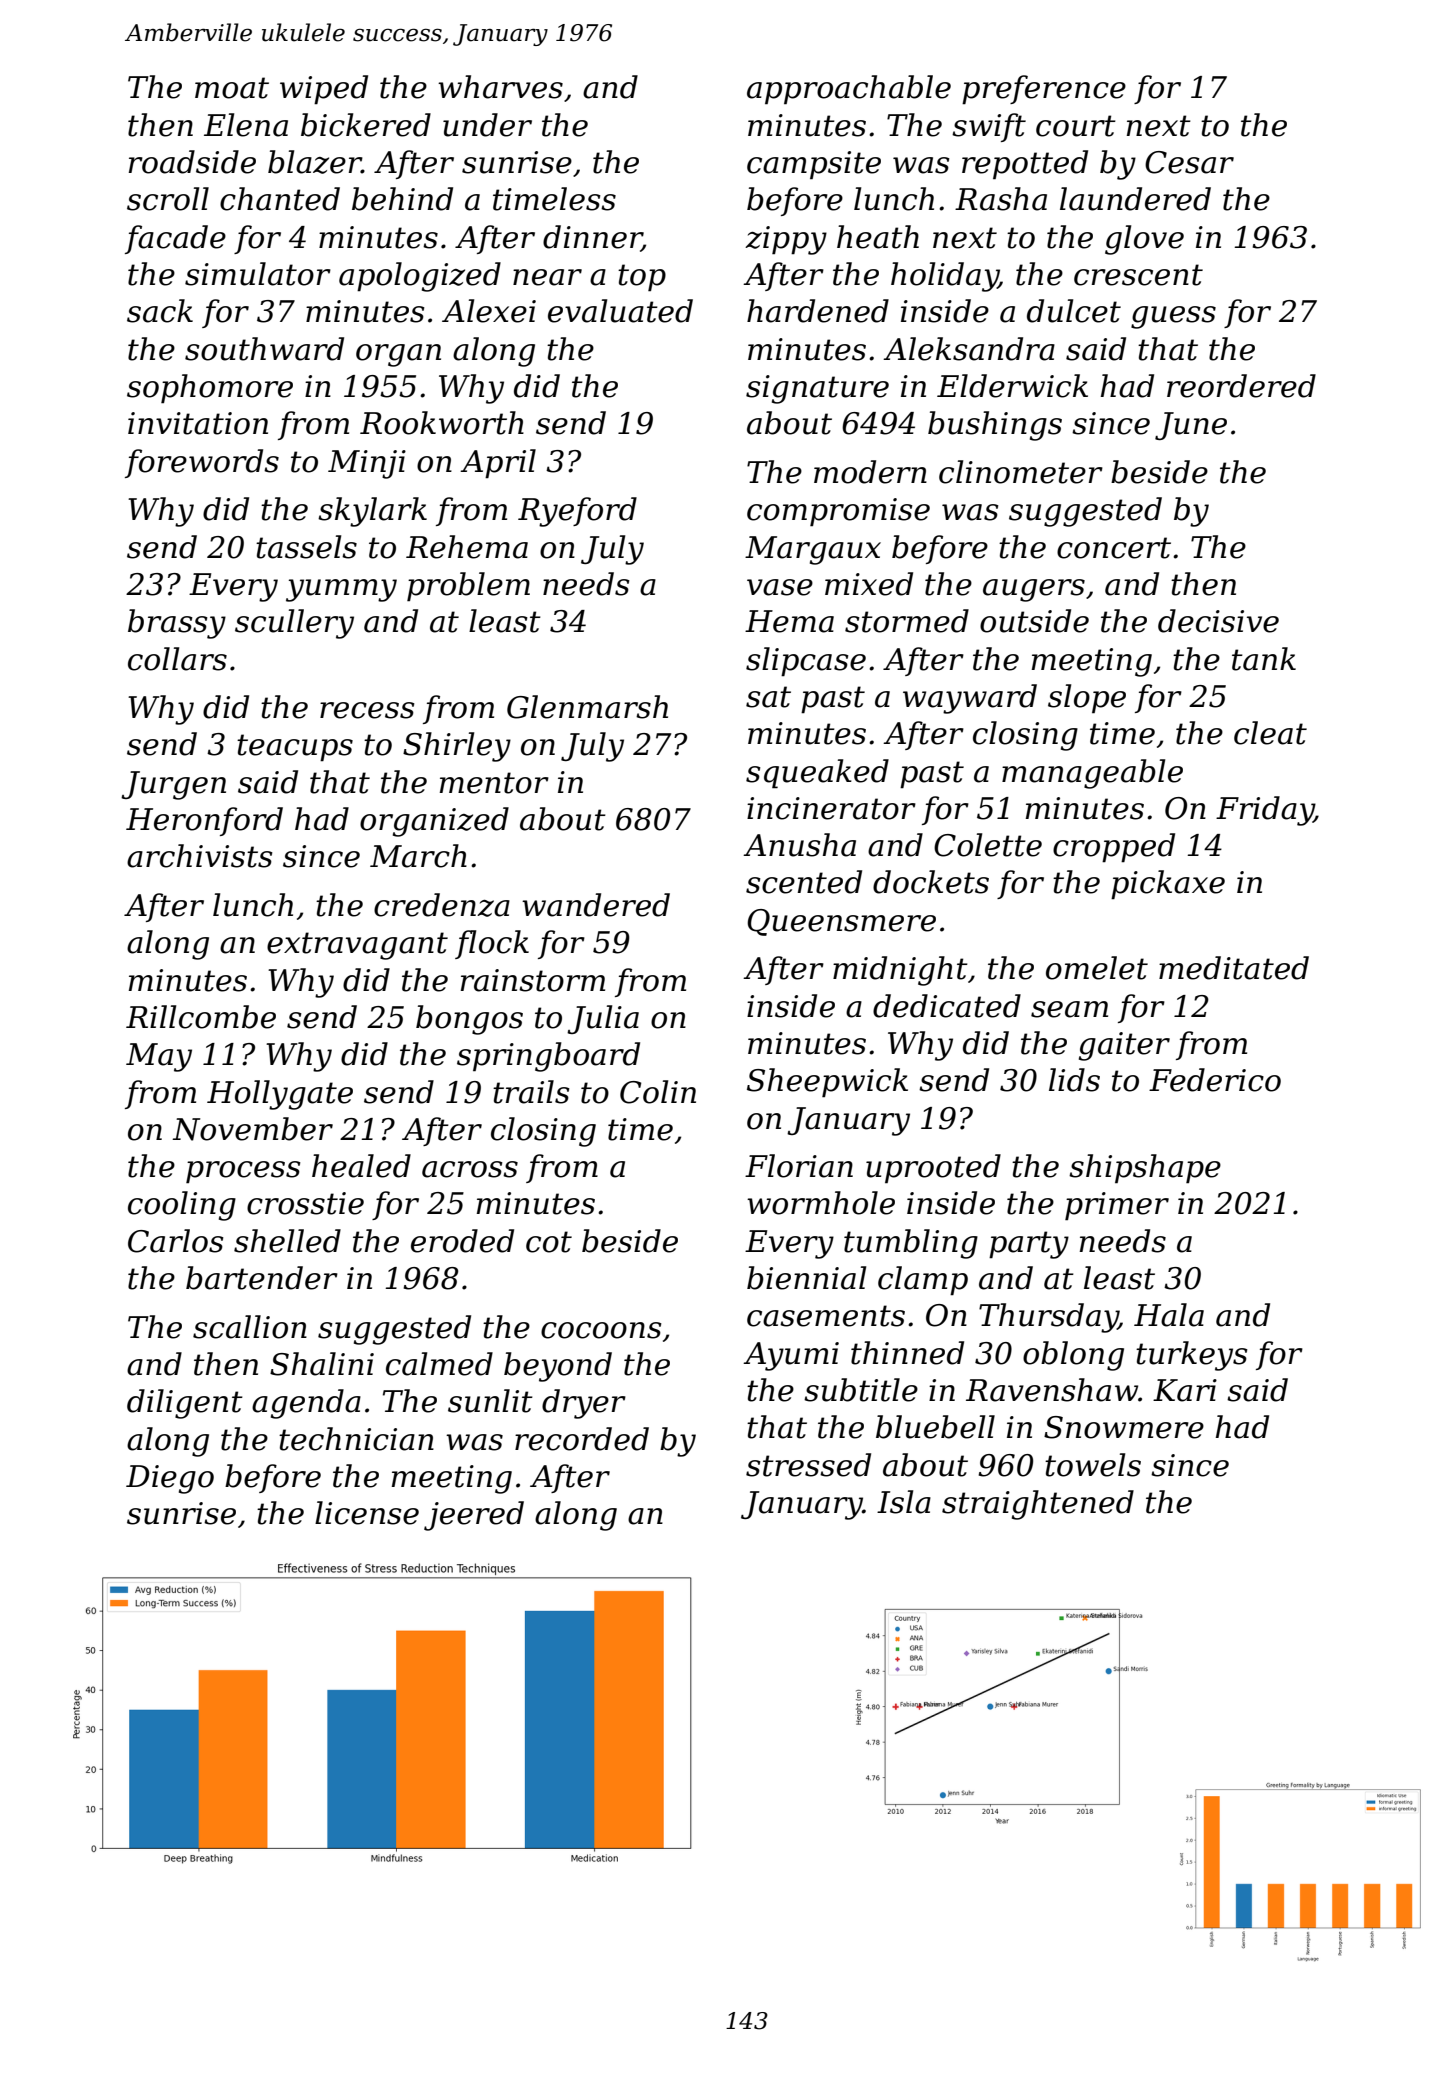 This document has width=1450, height=2100. Describe the element at coordinates (904, 1502) in the document. I see `Isla` at that location.
